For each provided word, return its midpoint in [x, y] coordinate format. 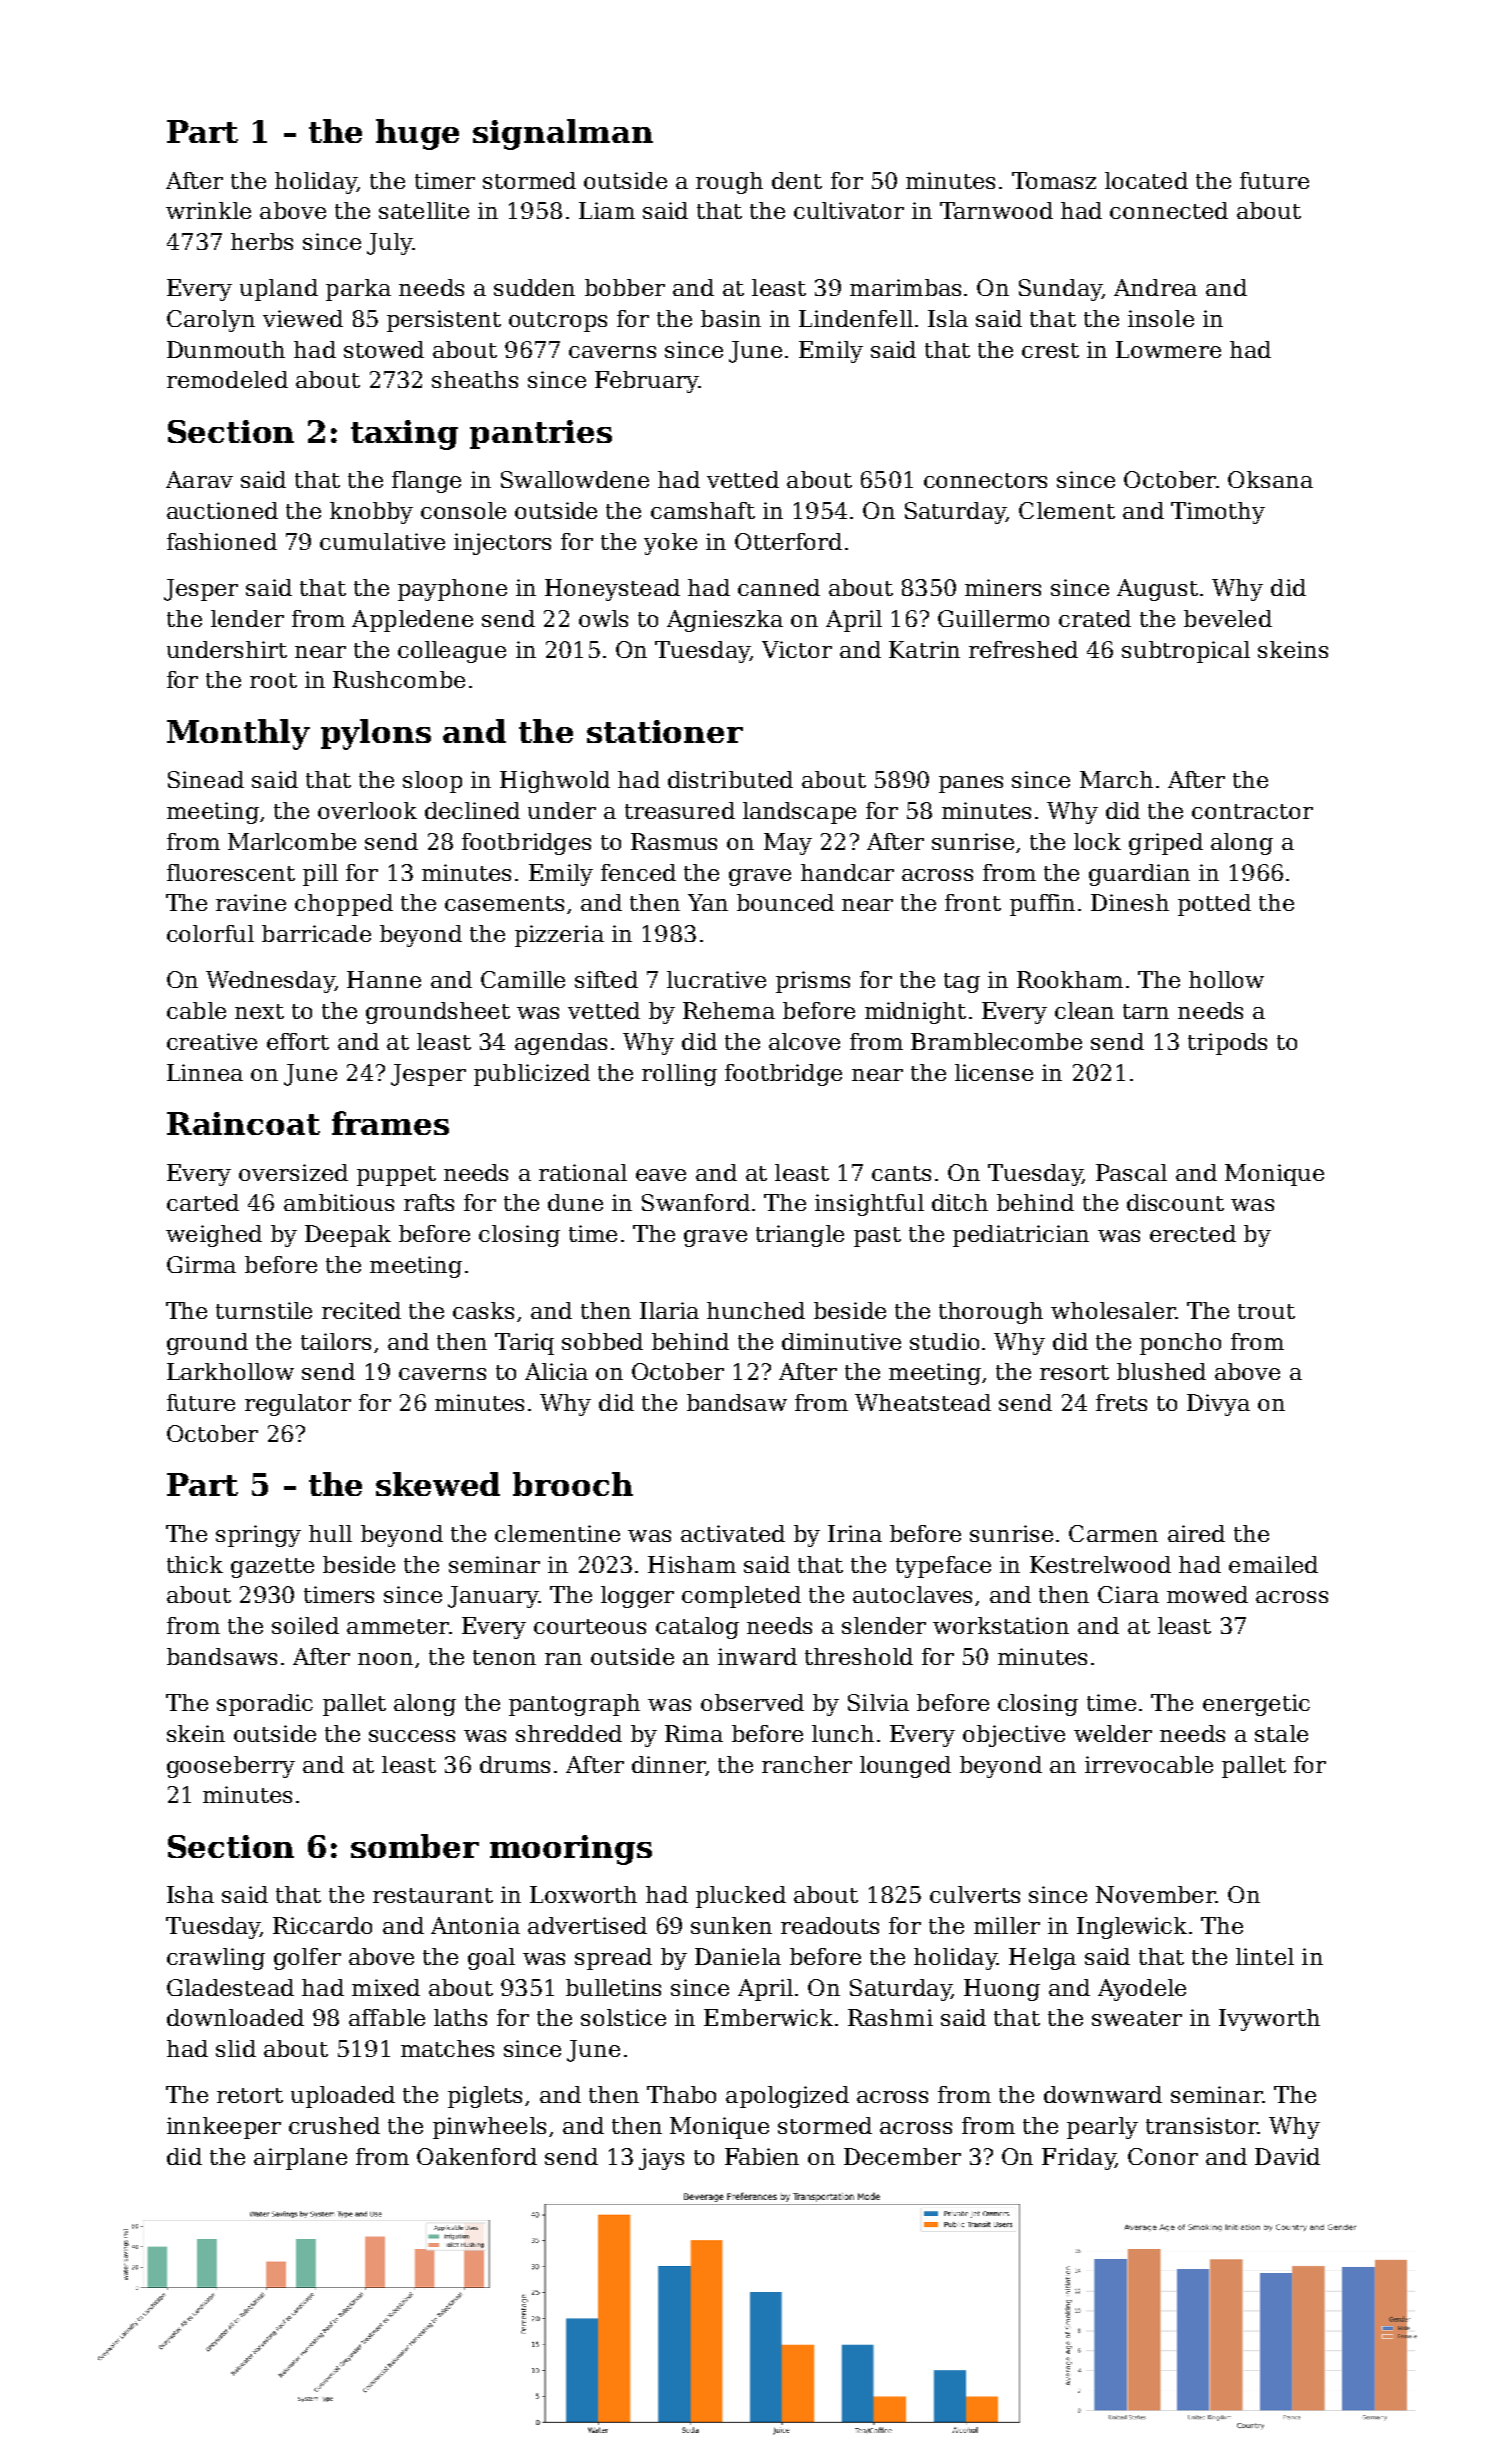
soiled [305, 1625]
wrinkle [208, 210]
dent [797, 180]
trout [1266, 1311]
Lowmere [1168, 349]
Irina [855, 1533]
